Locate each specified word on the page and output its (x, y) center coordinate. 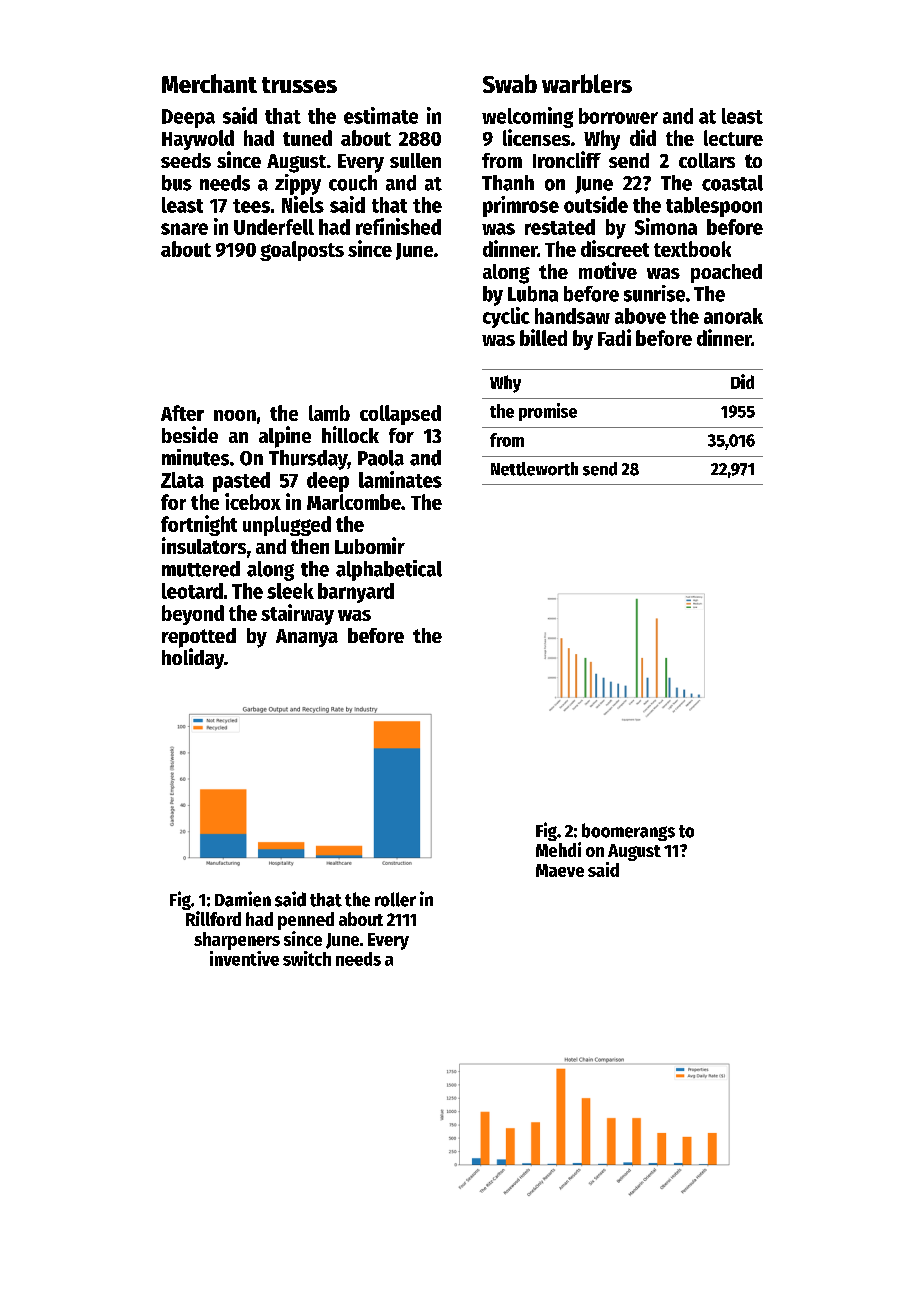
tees (251, 206)
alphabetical (389, 570)
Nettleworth (534, 469)
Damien (243, 899)
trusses (299, 85)
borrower (618, 116)
